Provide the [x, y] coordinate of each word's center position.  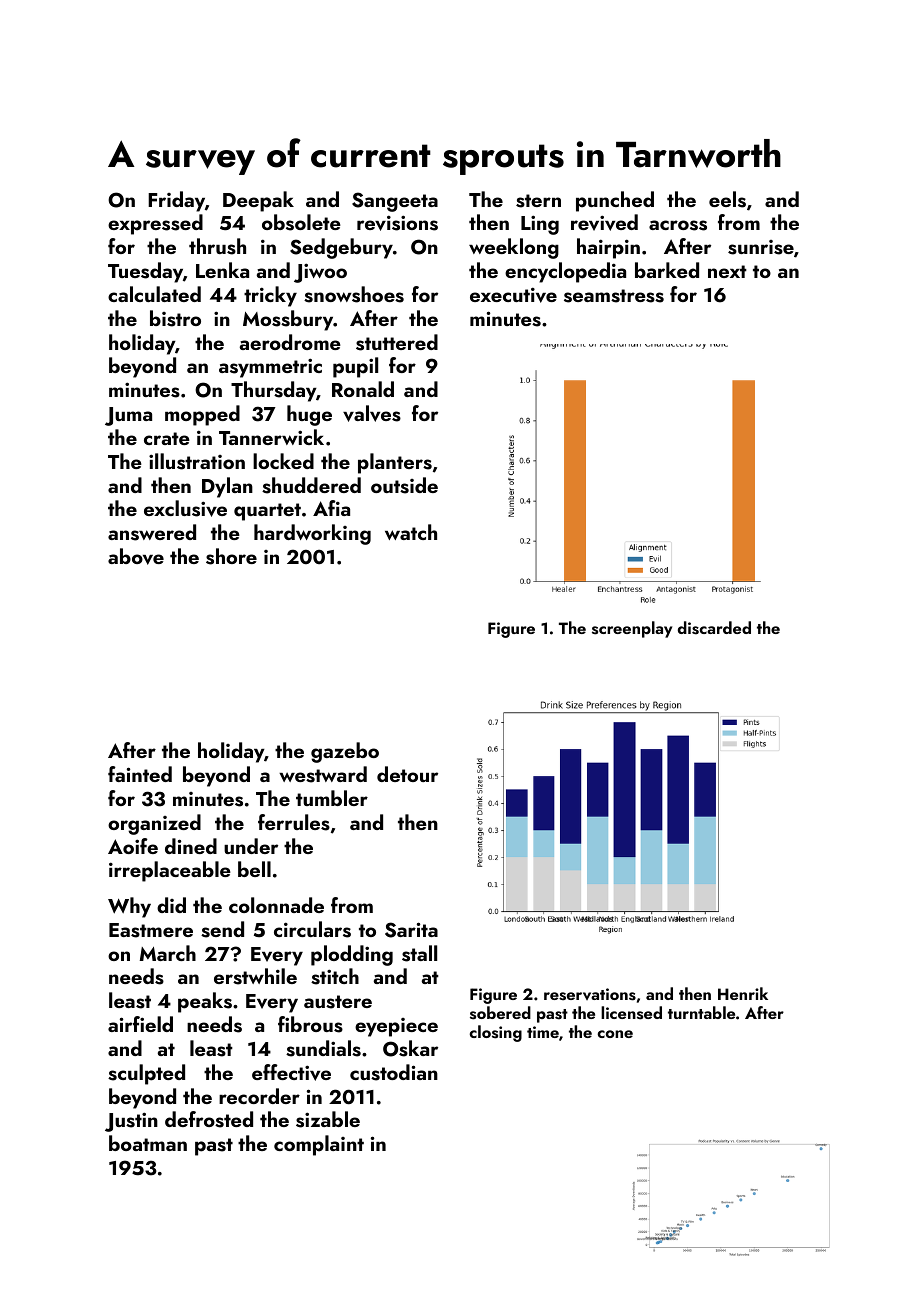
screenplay [632, 629]
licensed [631, 1013]
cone [615, 1034]
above [136, 556]
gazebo [345, 752]
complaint [319, 1145]
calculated [154, 294]
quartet [267, 512]
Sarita [411, 930]
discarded [714, 628]
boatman [148, 1143]
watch [411, 532]
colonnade [276, 905]
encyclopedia [565, 272]
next [727, 271]
